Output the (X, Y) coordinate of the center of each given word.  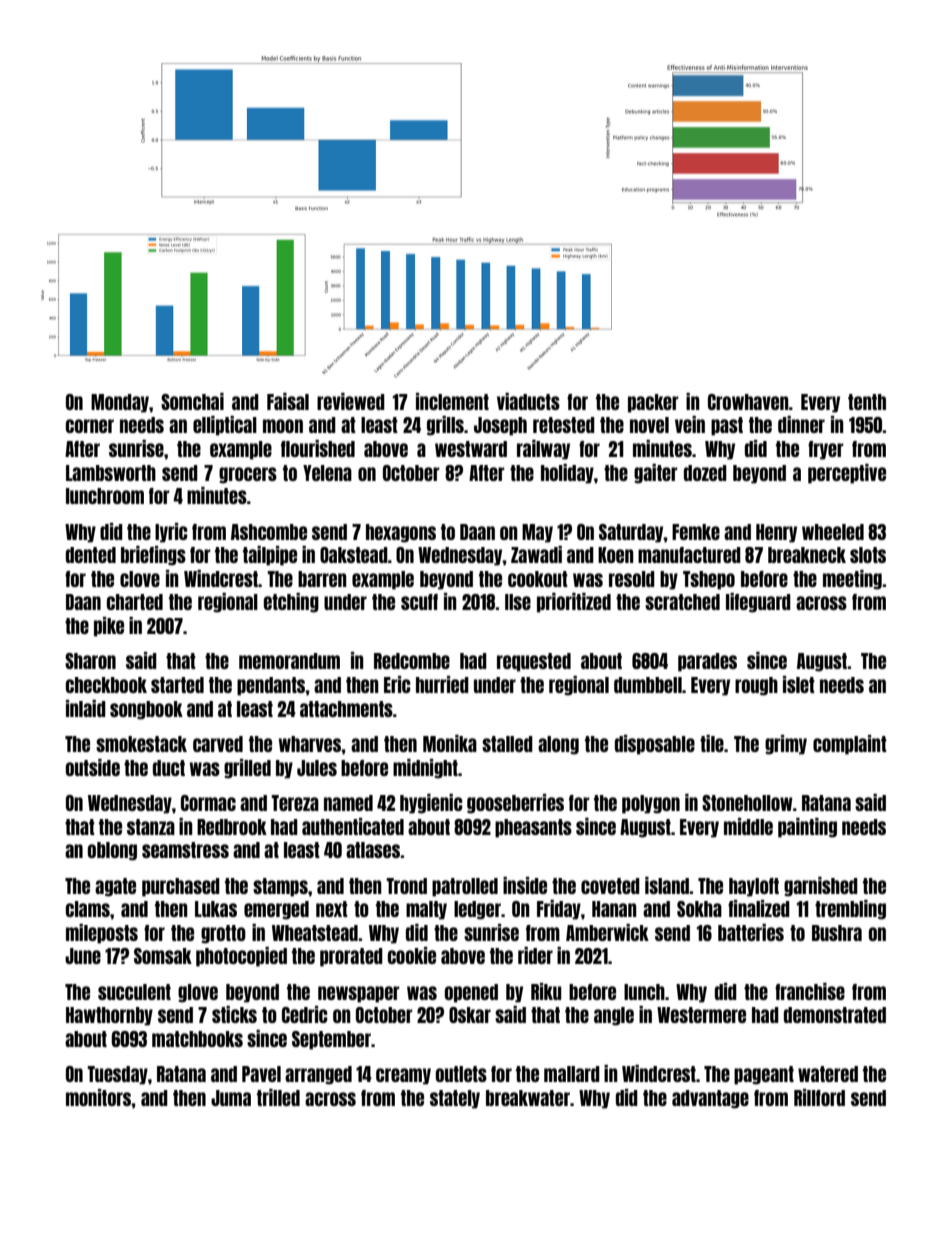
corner (90, 426)
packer (653, 403)
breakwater (528, 1098)
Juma (231, 1098)
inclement (452, 401)
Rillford (819, 1097)
